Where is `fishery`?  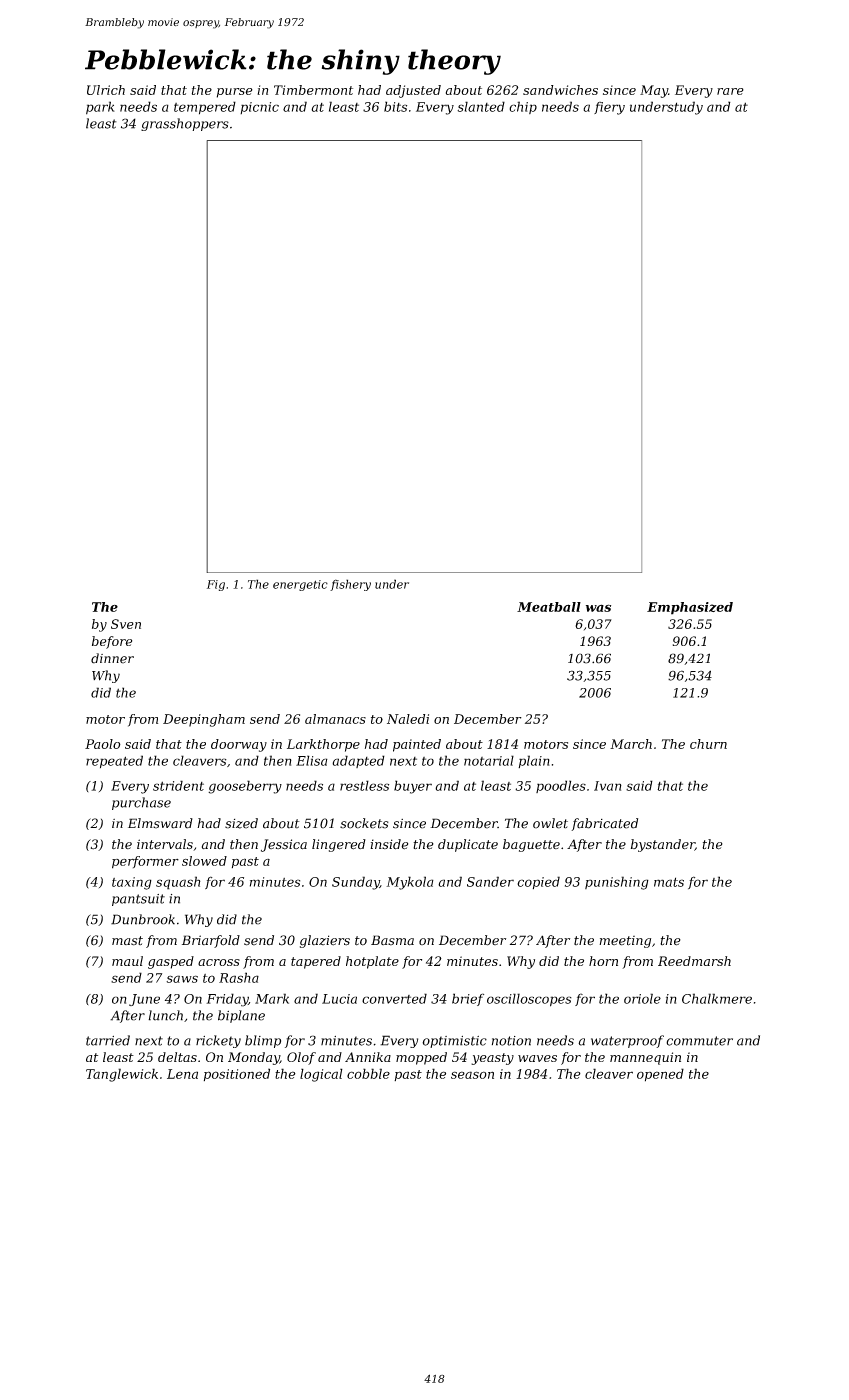
fishery is located at coordinates (350, 585).
